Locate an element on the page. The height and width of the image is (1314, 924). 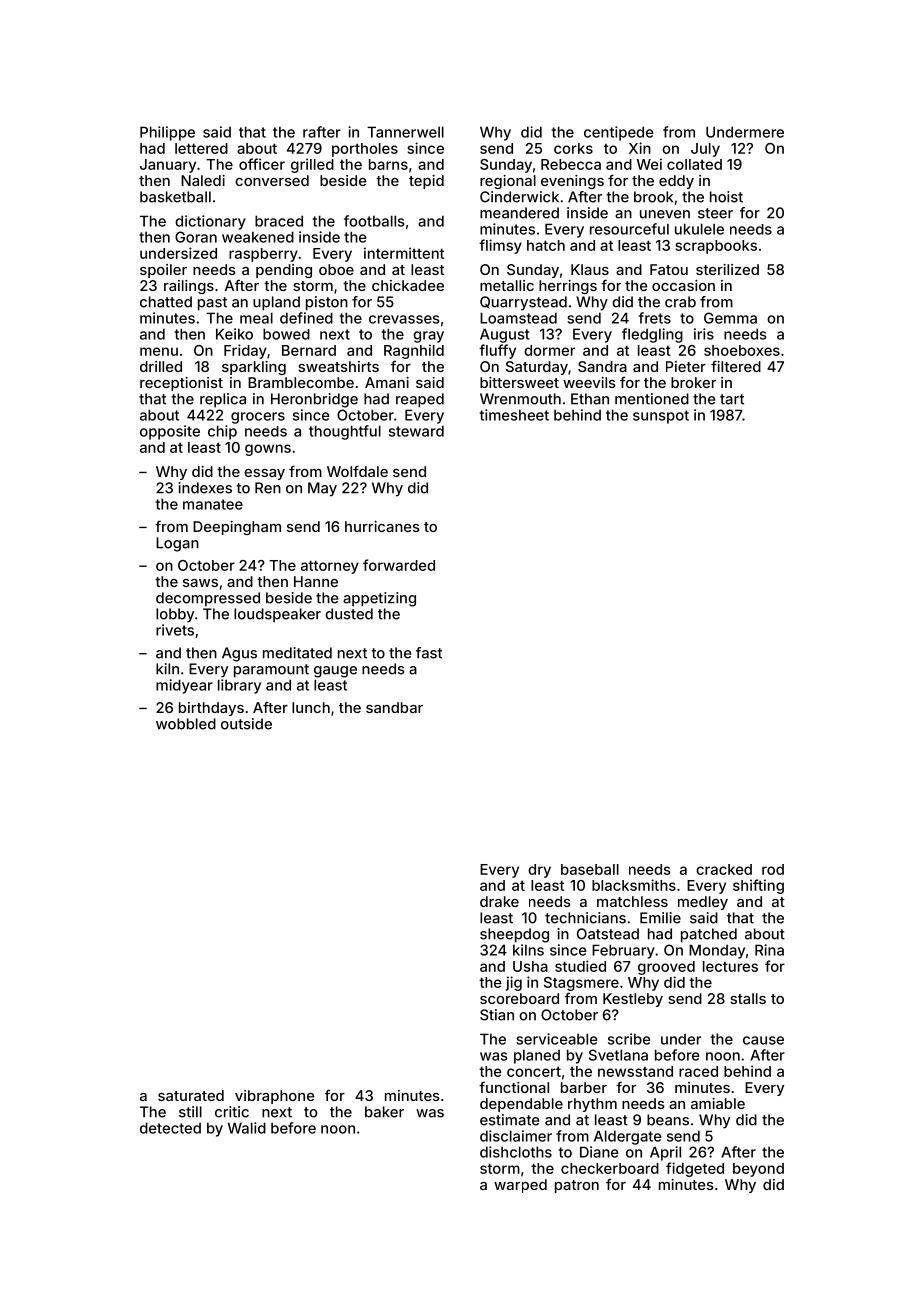
sandbar is located at coordinates (394, 707).
